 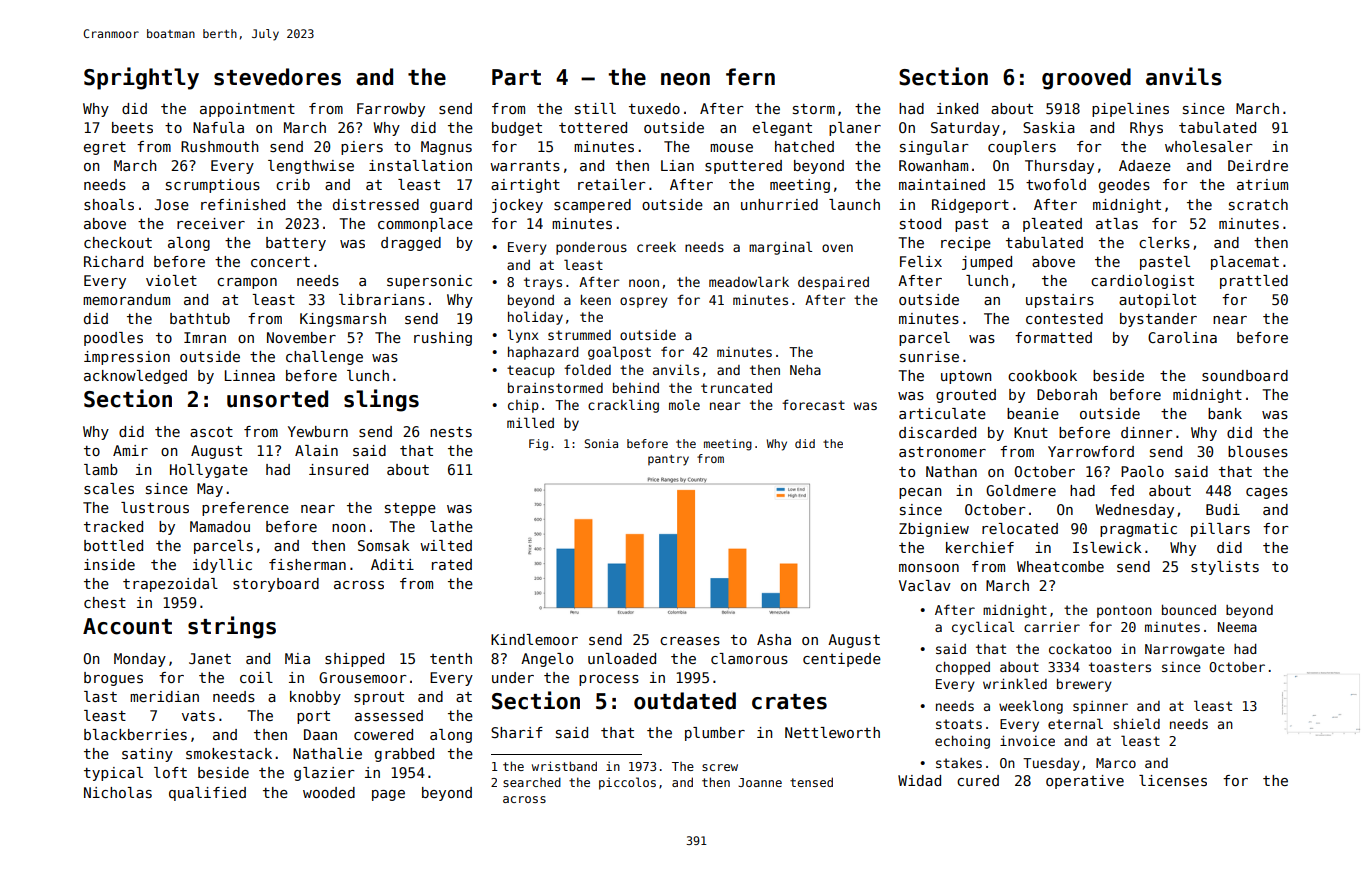 What do you see at coordinates (564, 766) in the image?
I see `wristband` at bounding box center [564, 766].
